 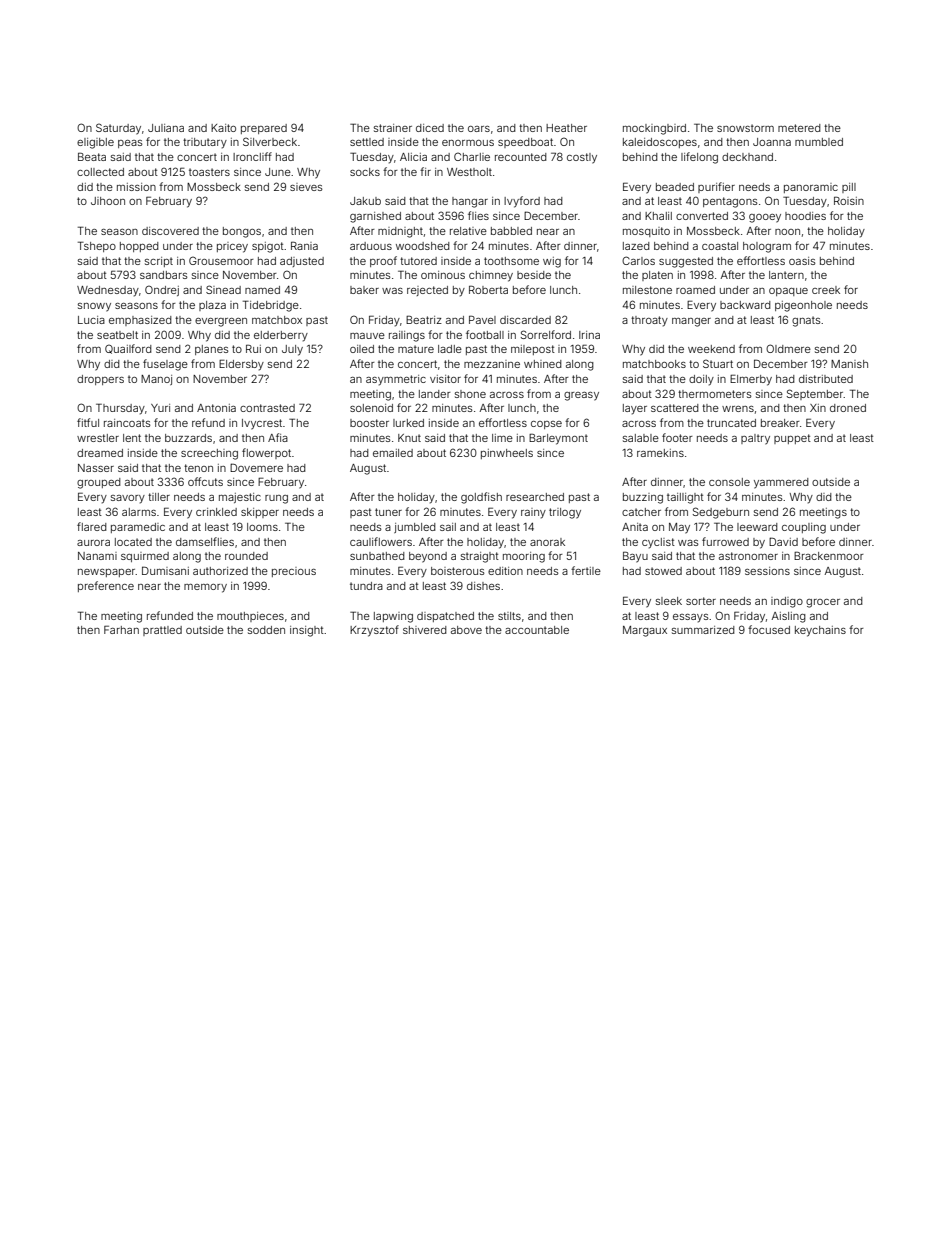 I want to click on precious, so click(x=294, y=572).
